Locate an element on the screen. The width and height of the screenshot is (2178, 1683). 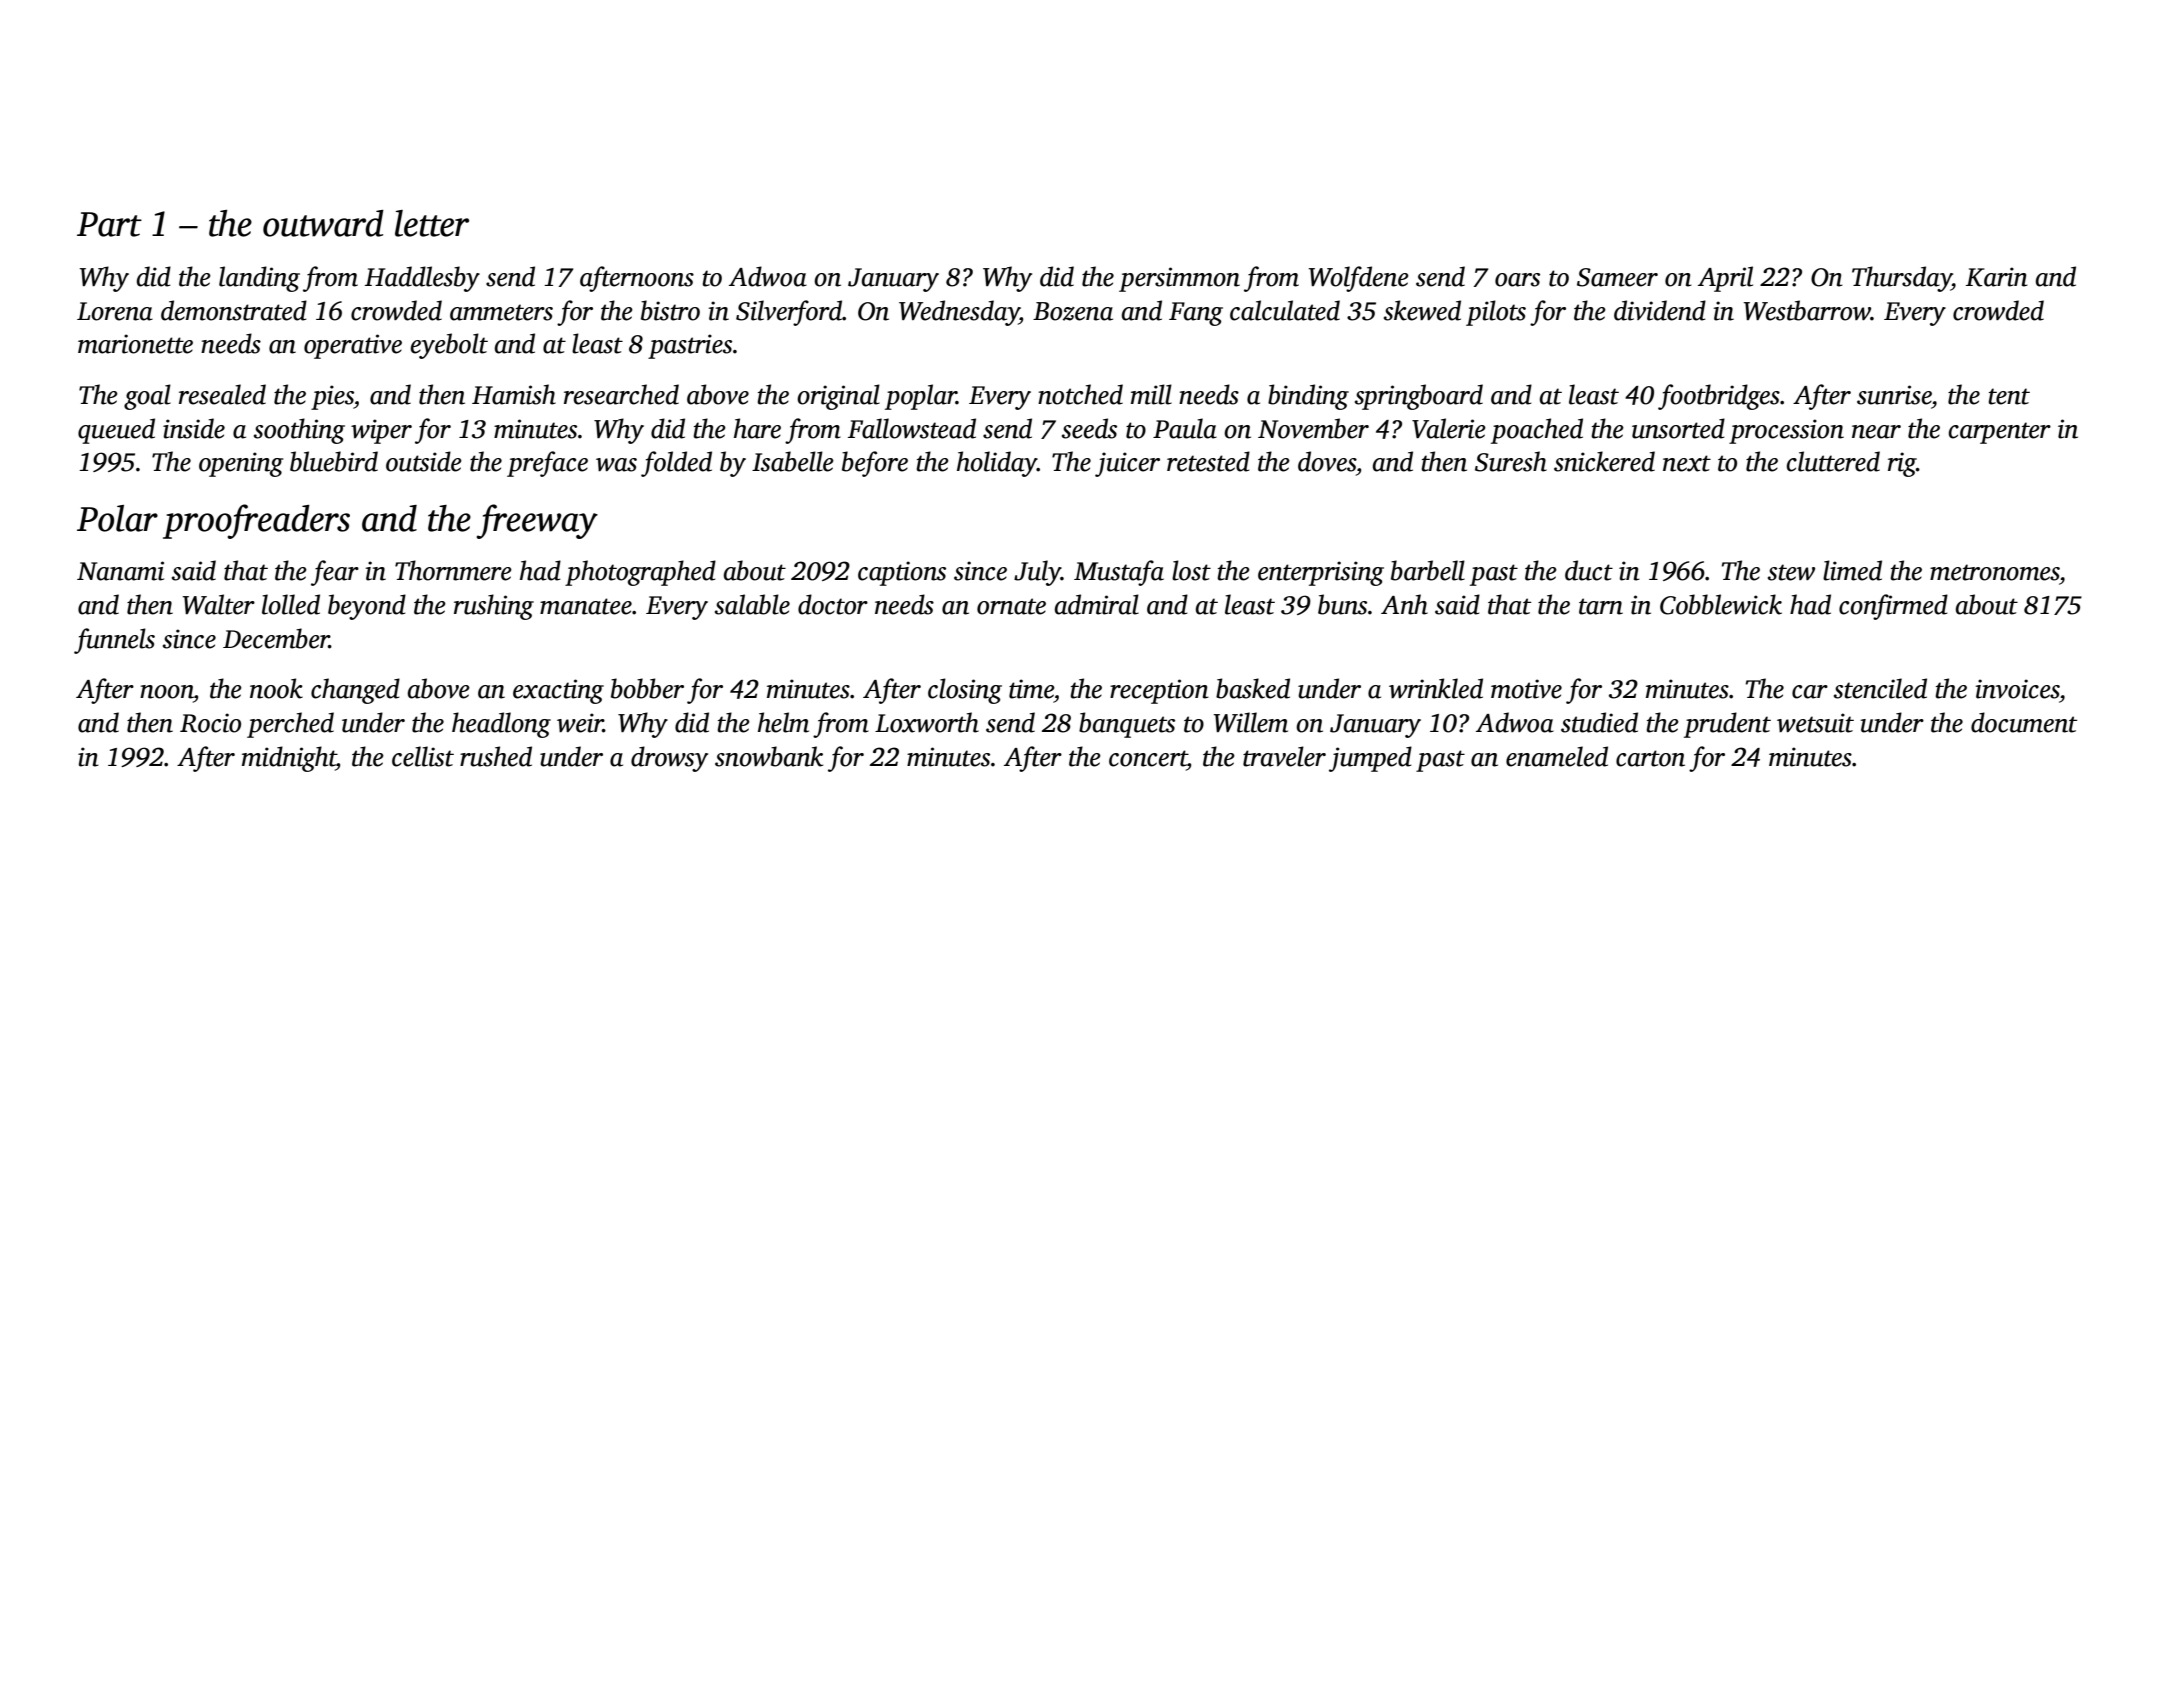
cluttered is located at coordinates (1833, 461).
